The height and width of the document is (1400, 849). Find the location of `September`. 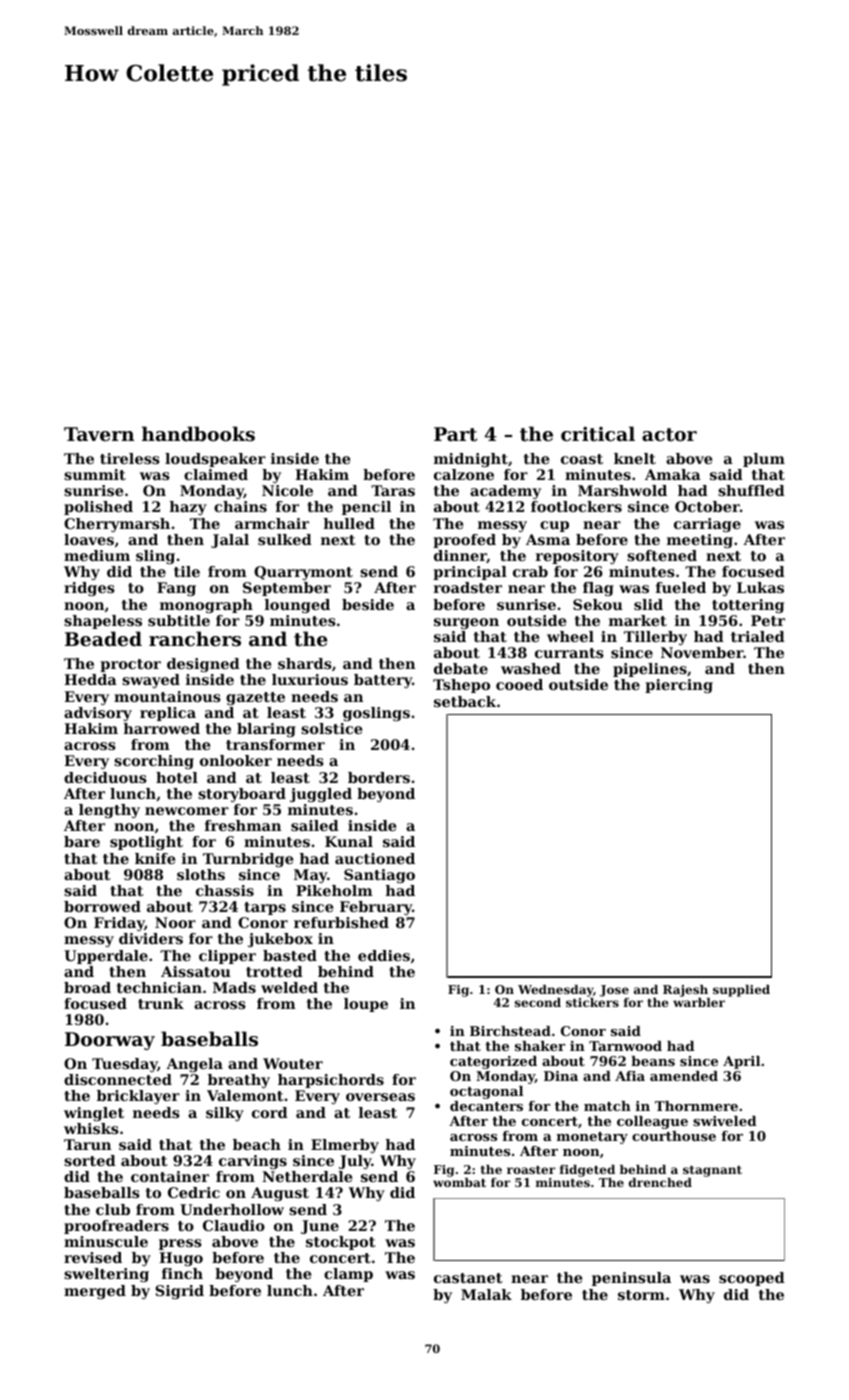

September is located at coordinates (287, 589).
